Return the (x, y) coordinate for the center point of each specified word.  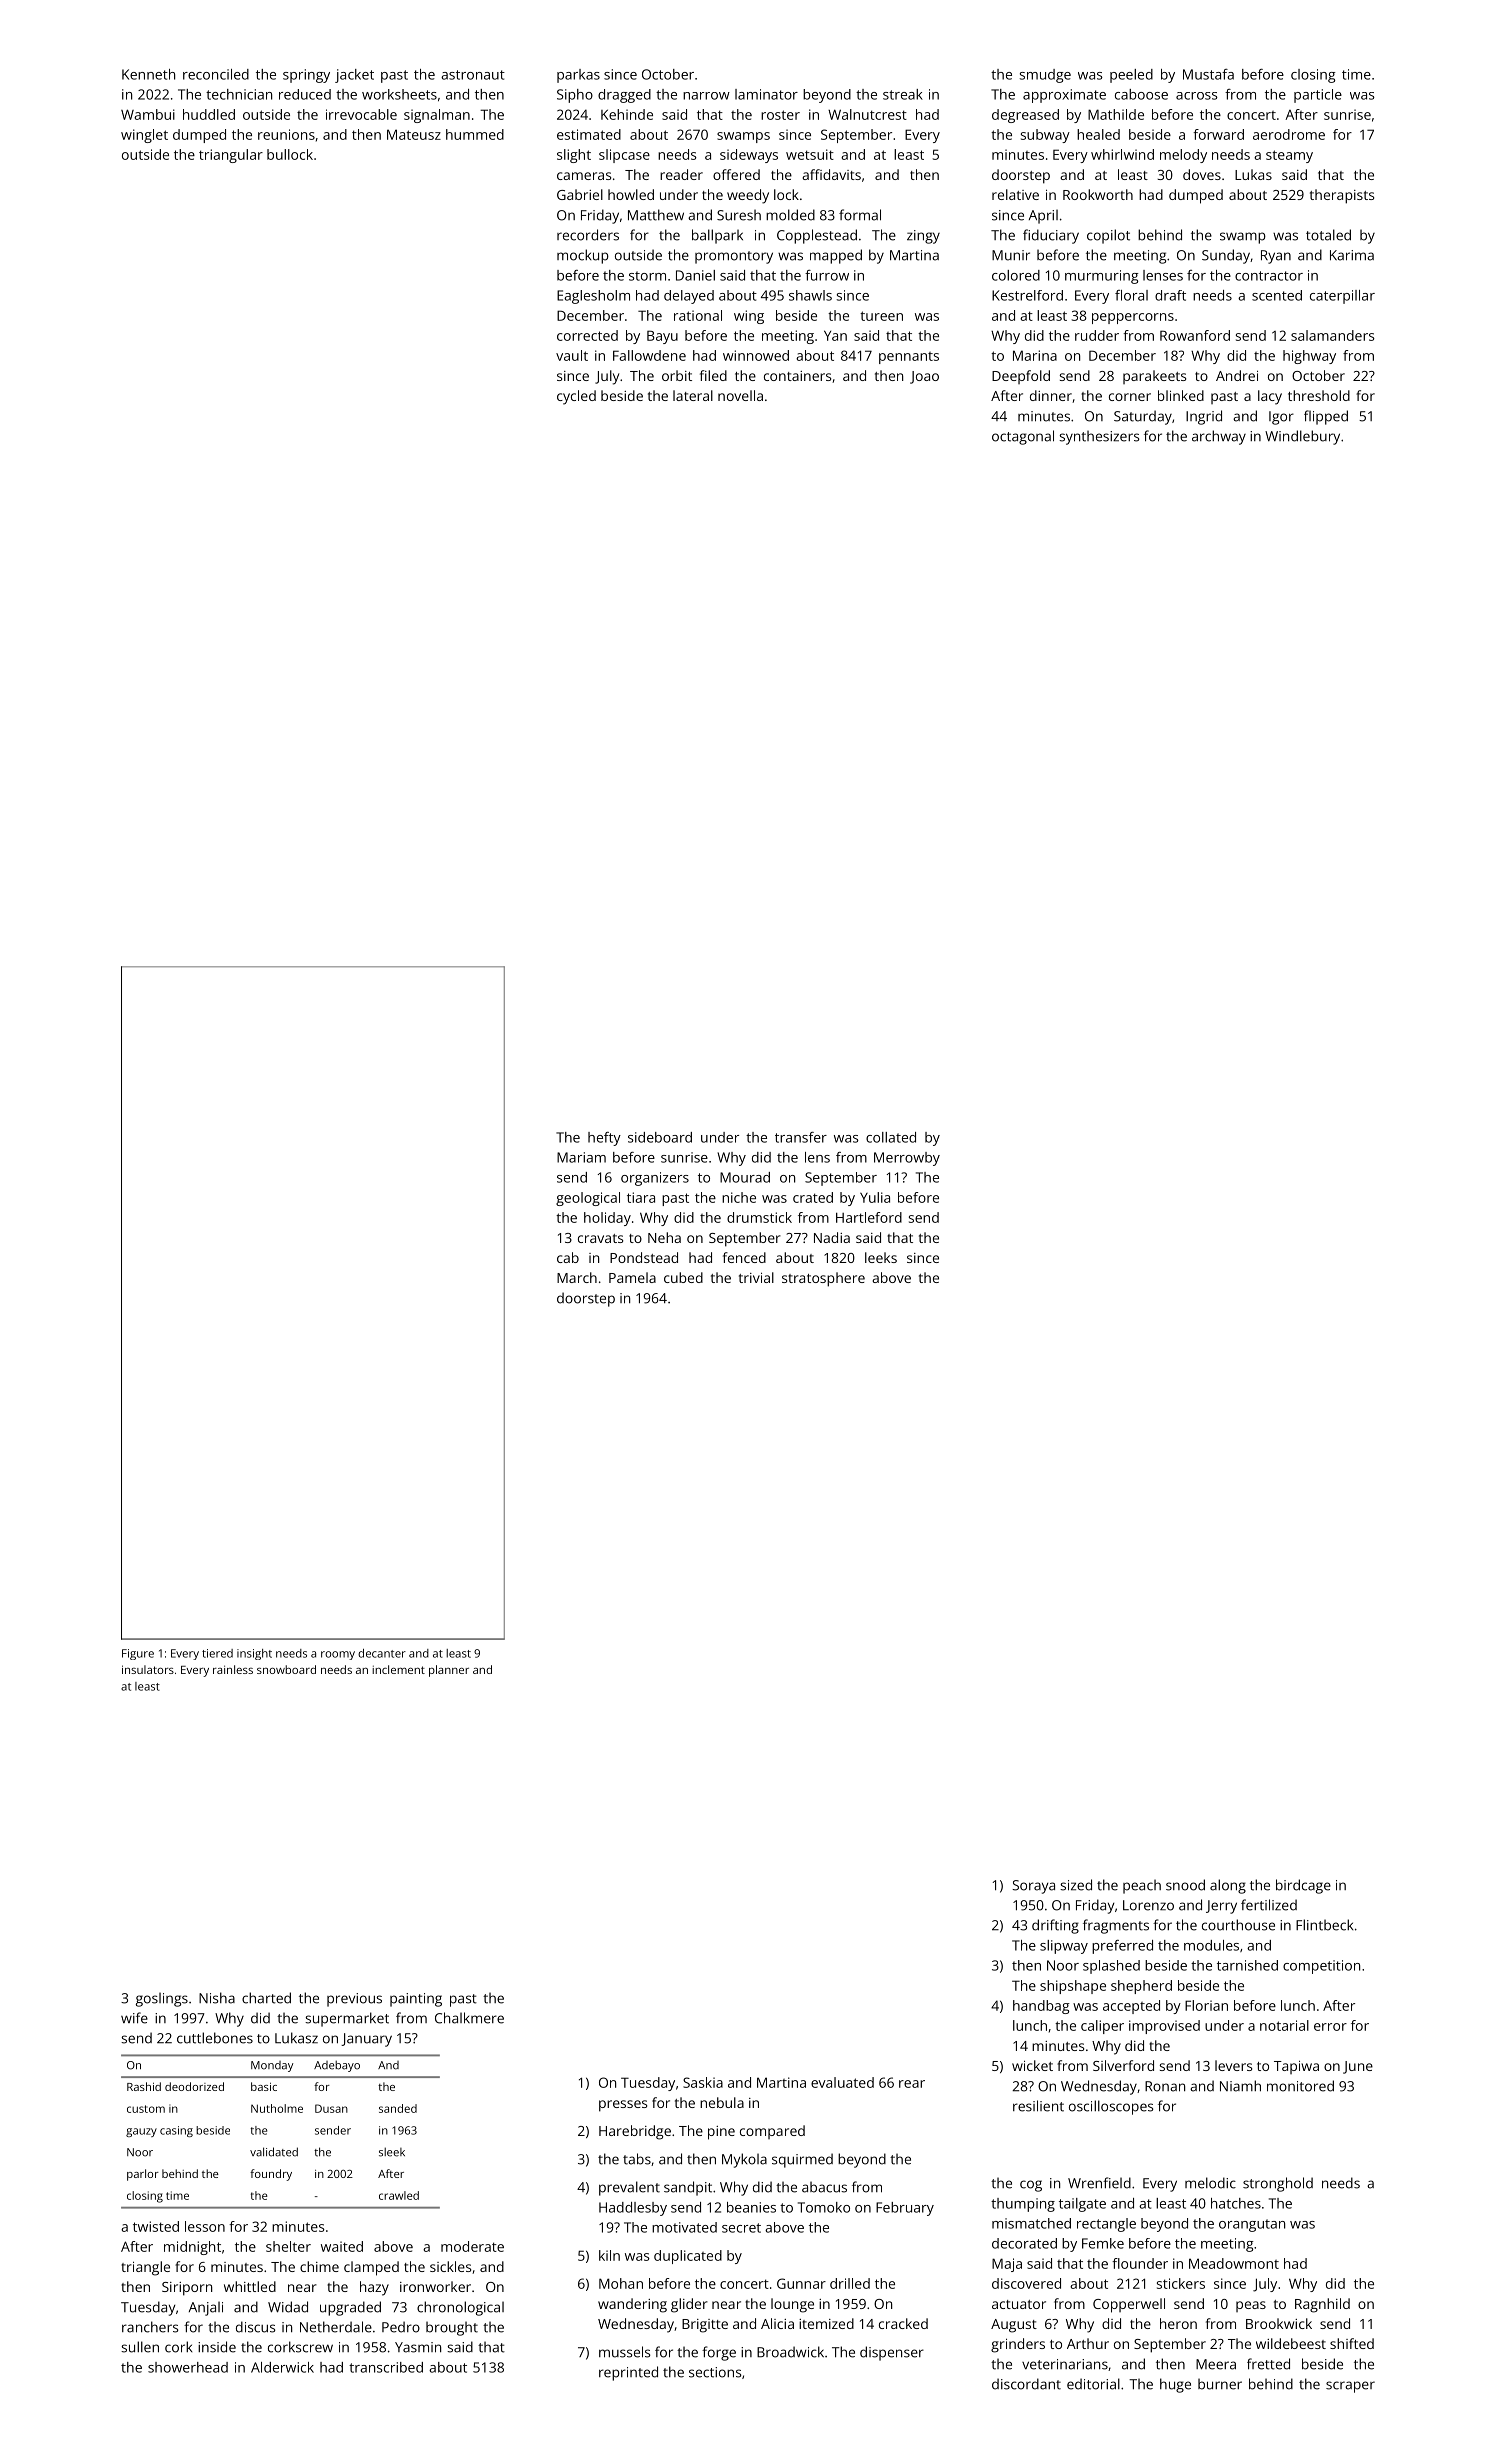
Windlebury (1302, 437)
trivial (756, 1277)
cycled (576, 397)
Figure (138, 1654)
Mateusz (414, 134)
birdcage (1303, 1886)
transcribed (386, 2367)
